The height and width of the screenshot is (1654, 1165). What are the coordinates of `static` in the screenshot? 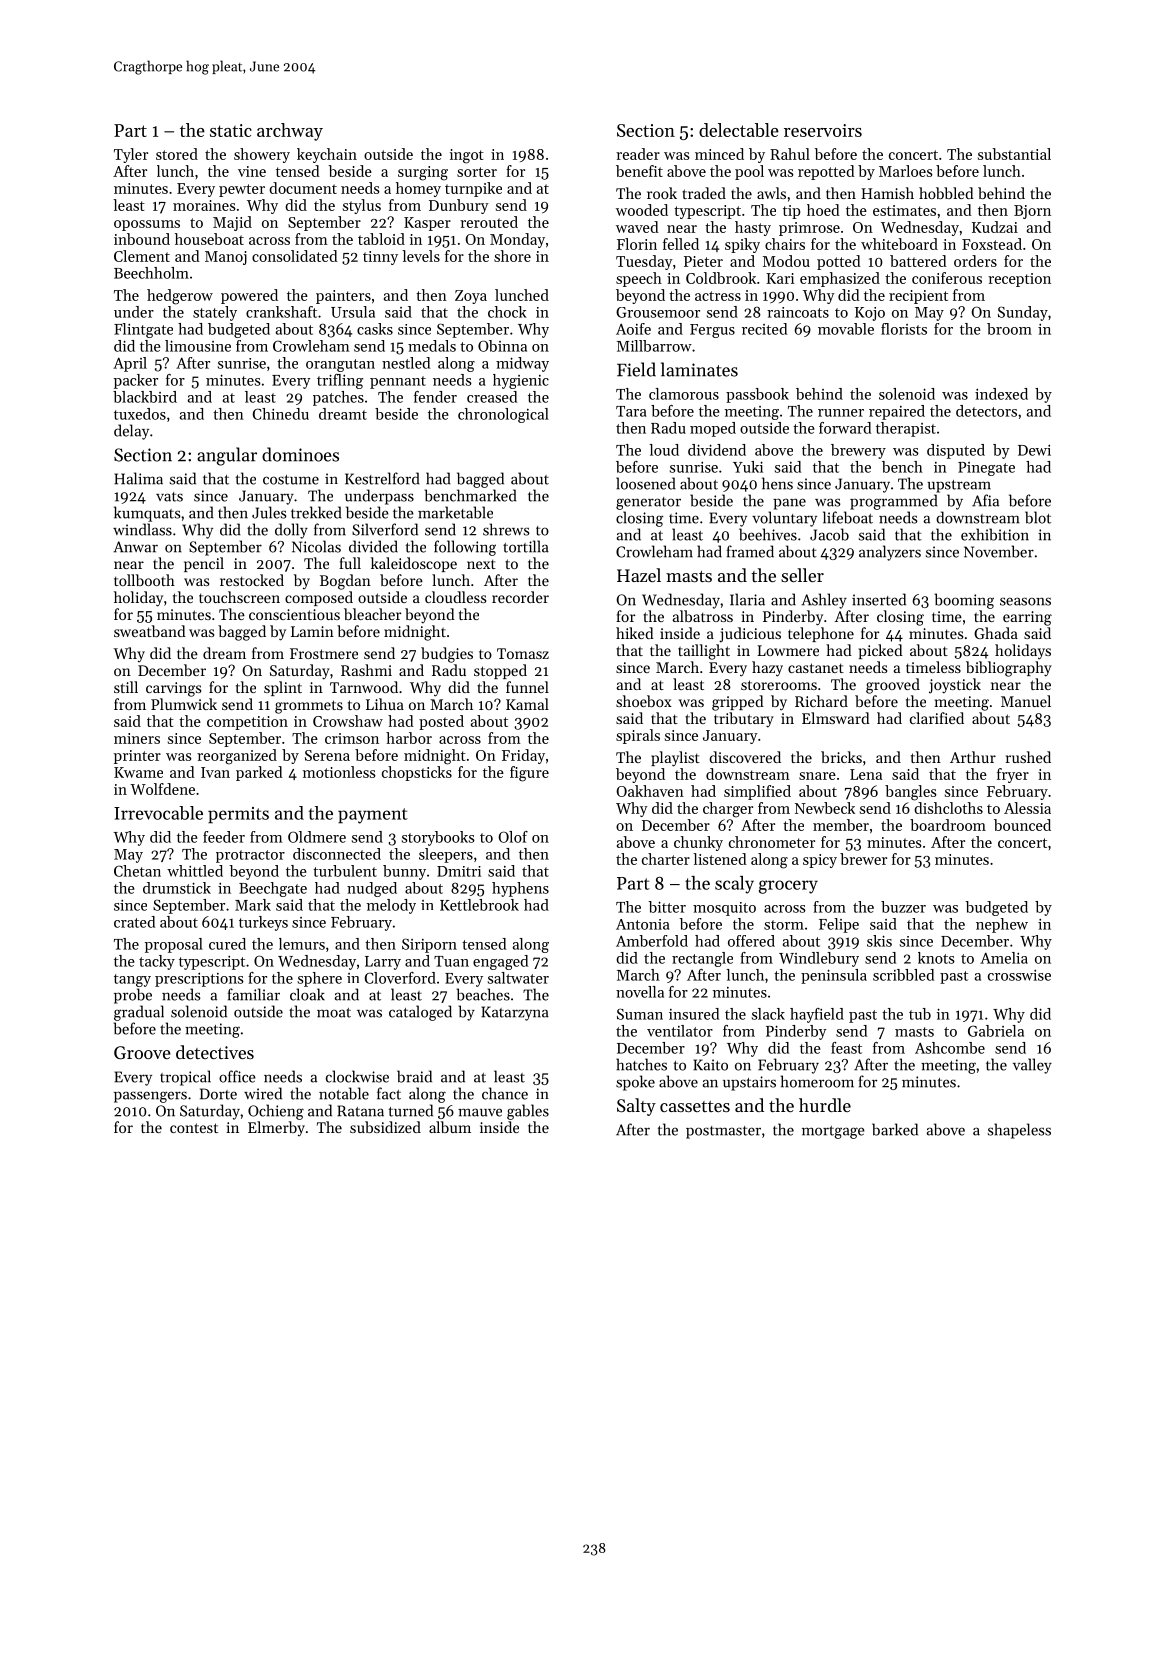 It's located at (231, 130).
